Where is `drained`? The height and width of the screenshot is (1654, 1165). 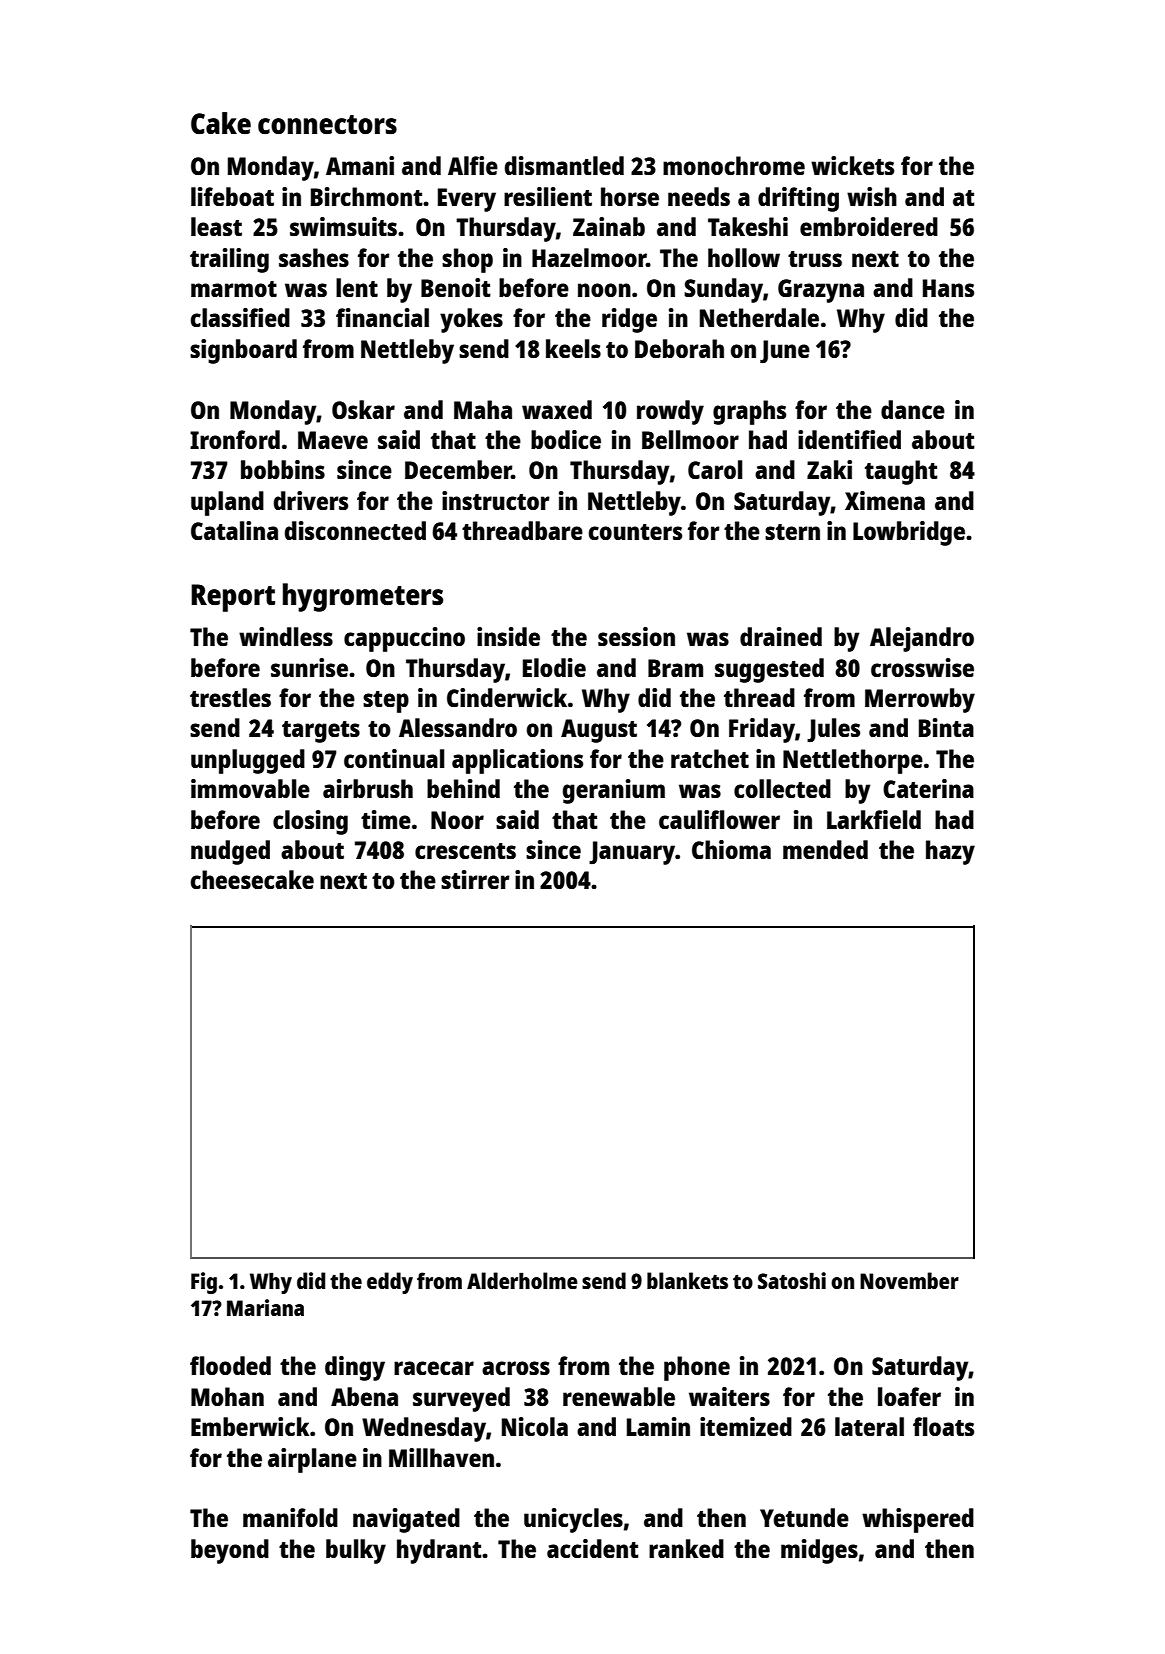 drained is located at coordinates (781, 636).
